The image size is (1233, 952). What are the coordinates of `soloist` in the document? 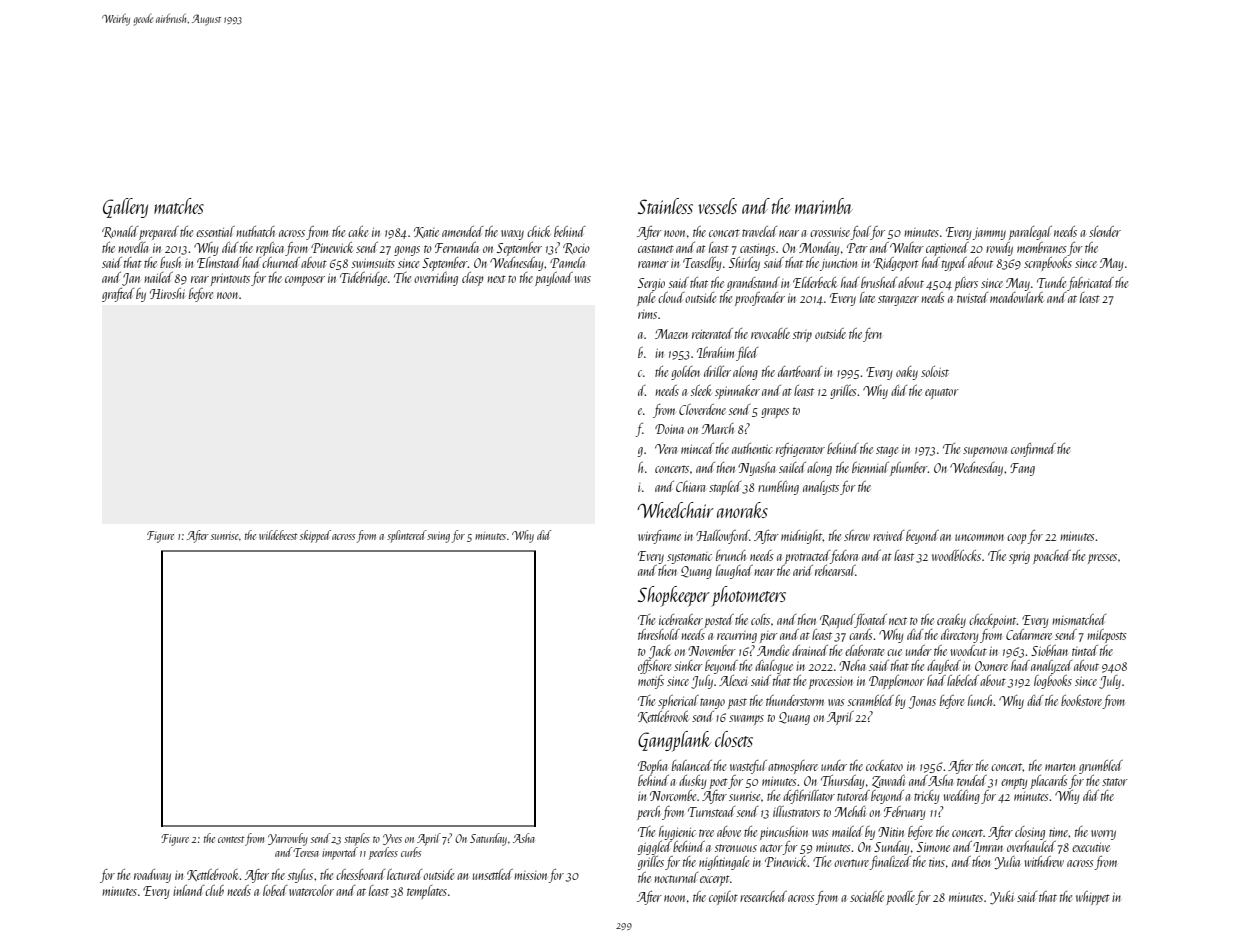 It's located at (935, 371).
